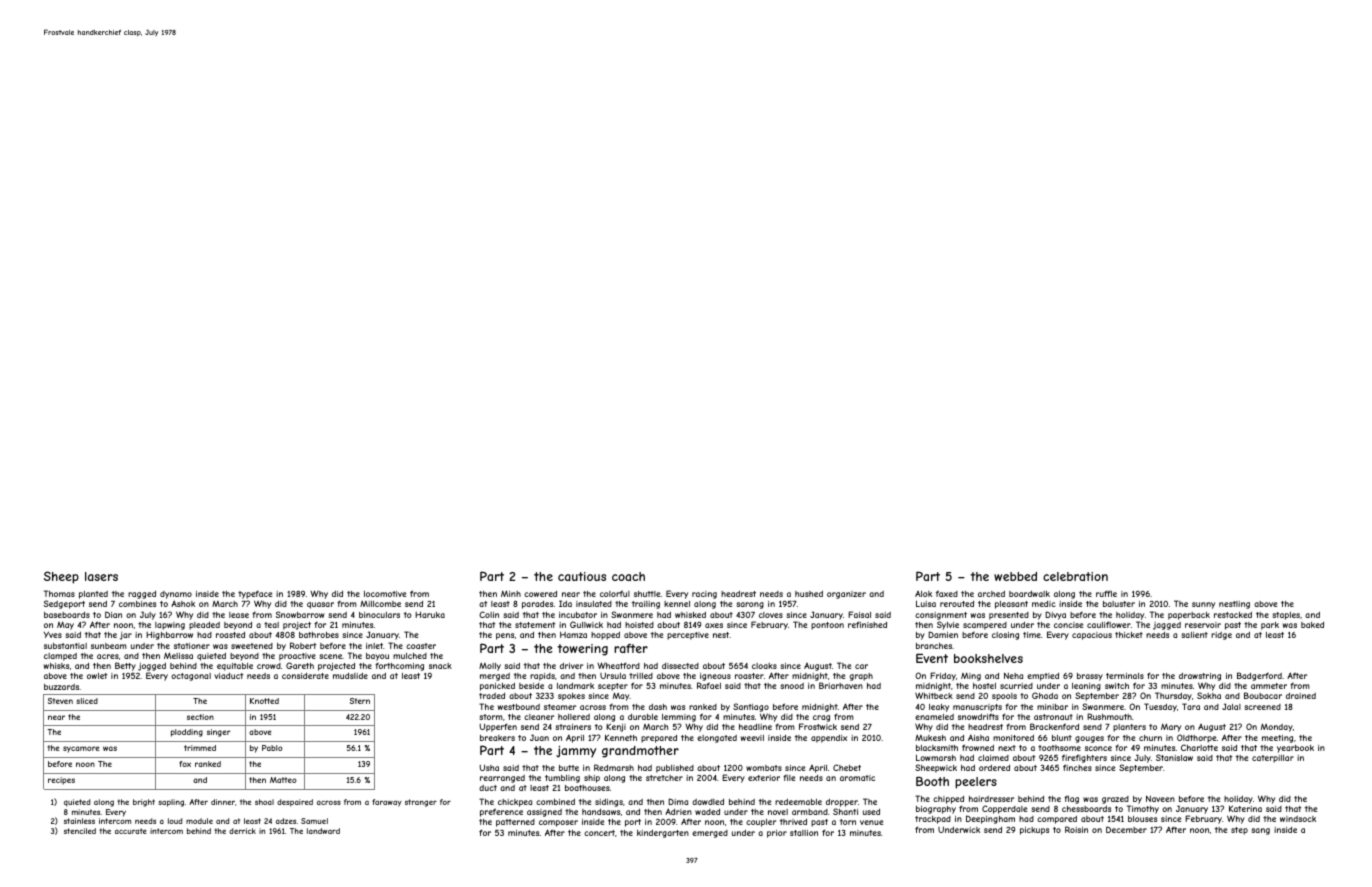  What do you see at coordinates (573, 635) in the document?
I see `Hamza` at bounding box center [573, 635].
